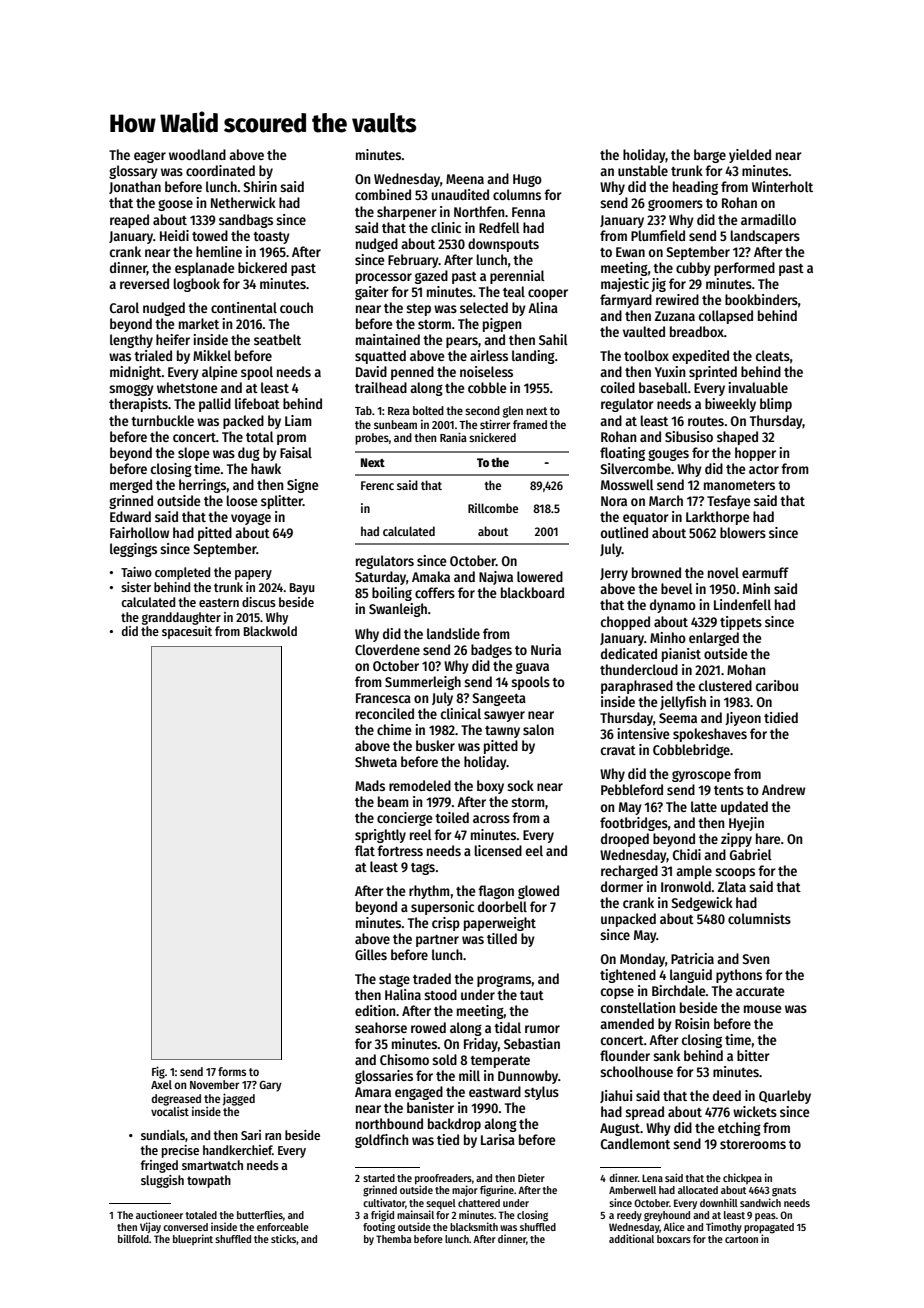  I want to click on cleats, so click(773, 355).
